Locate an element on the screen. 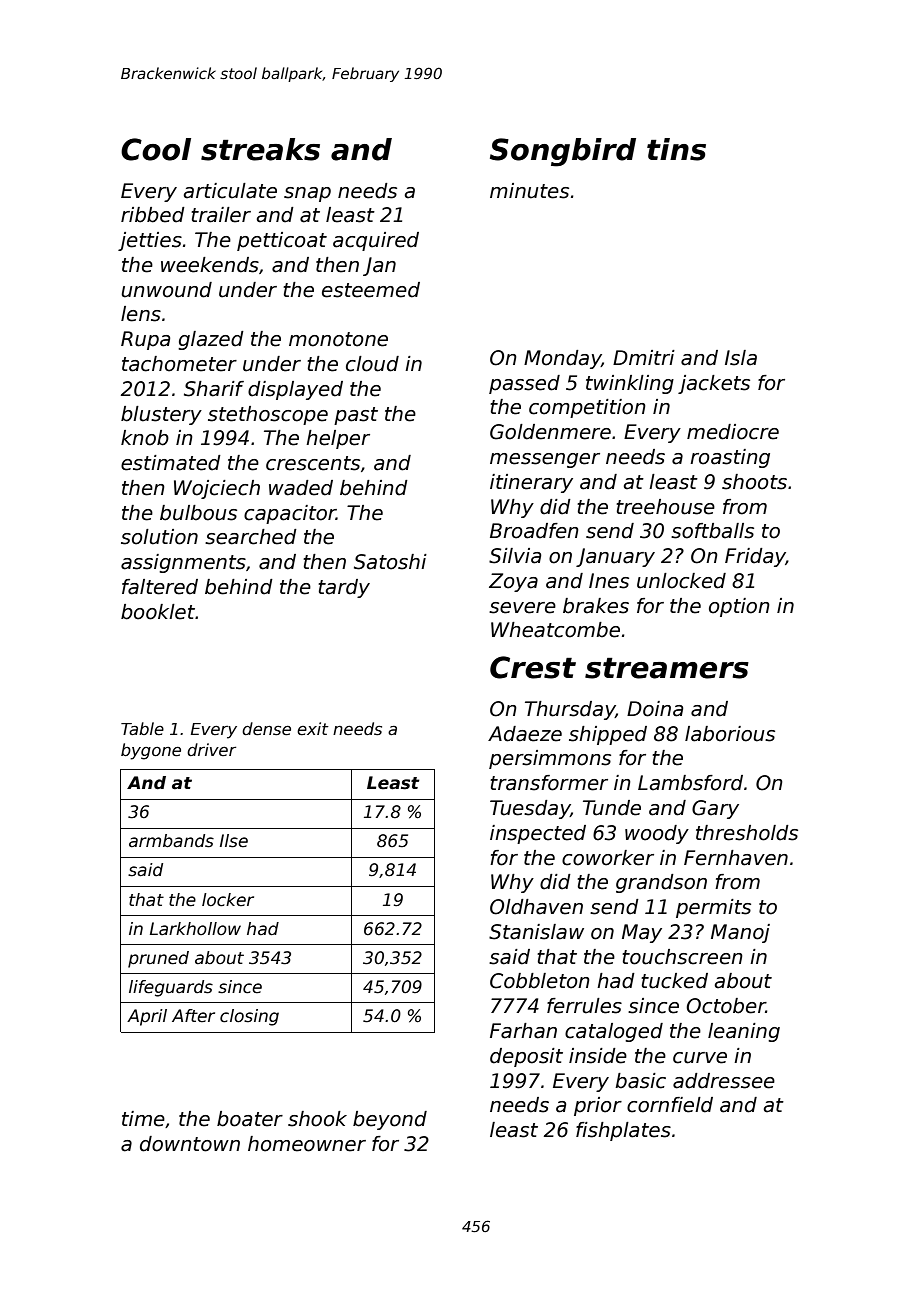 This screenshot has height=1311, width=924. tins is located at coordinates (676, 149).
